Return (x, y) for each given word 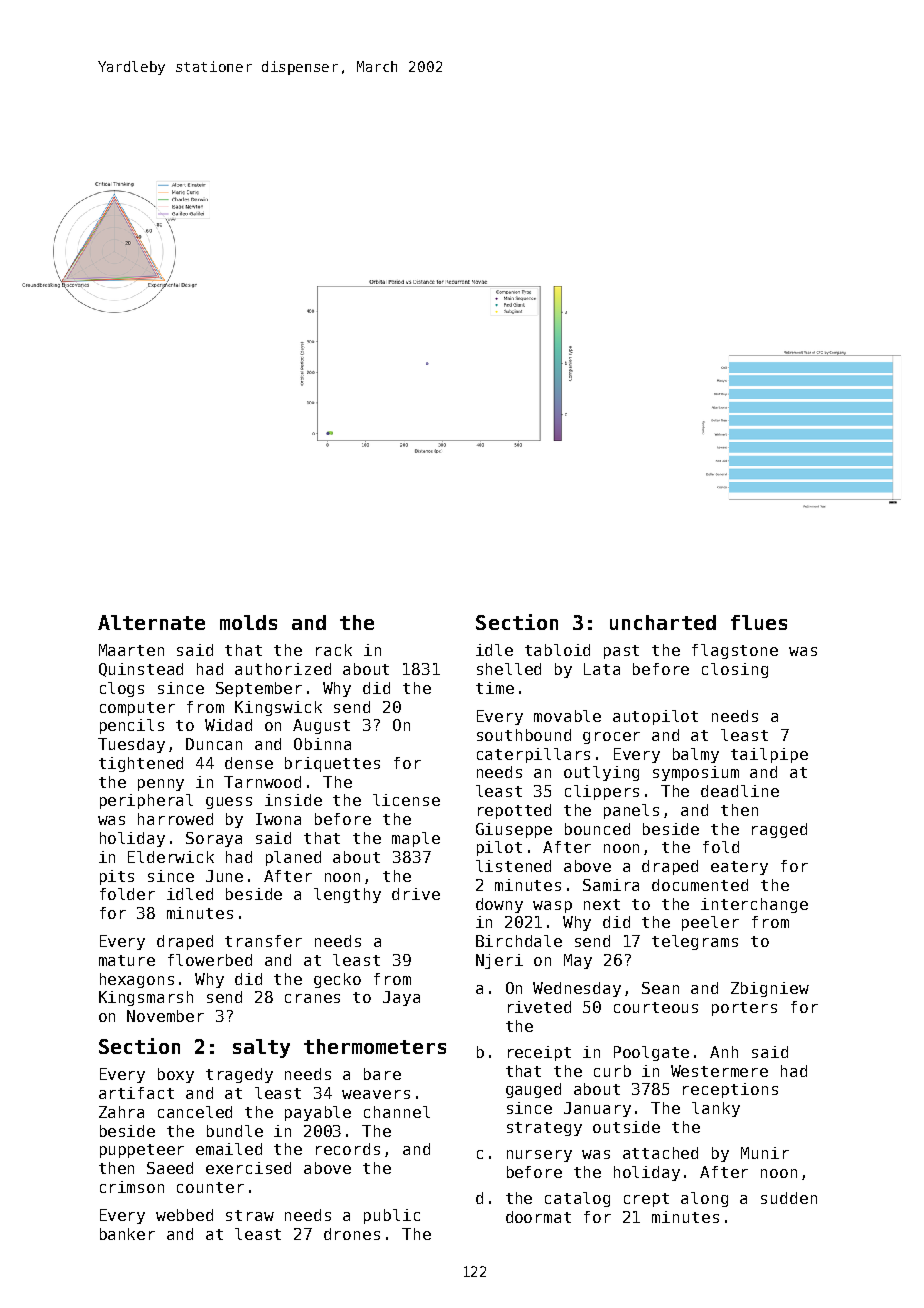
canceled (195, 1112)
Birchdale (519, 941)
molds (248, 622)
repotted (514, 811)
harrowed (175, 819)
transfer (263, 941)
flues (759, 622)
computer (137, 709)
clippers (602, 792)
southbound (524, 735)
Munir (765, 1153)
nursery (539, 1156)
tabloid (557, 650)
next (602, 904)
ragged (779, 830)
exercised (248, 1168)
